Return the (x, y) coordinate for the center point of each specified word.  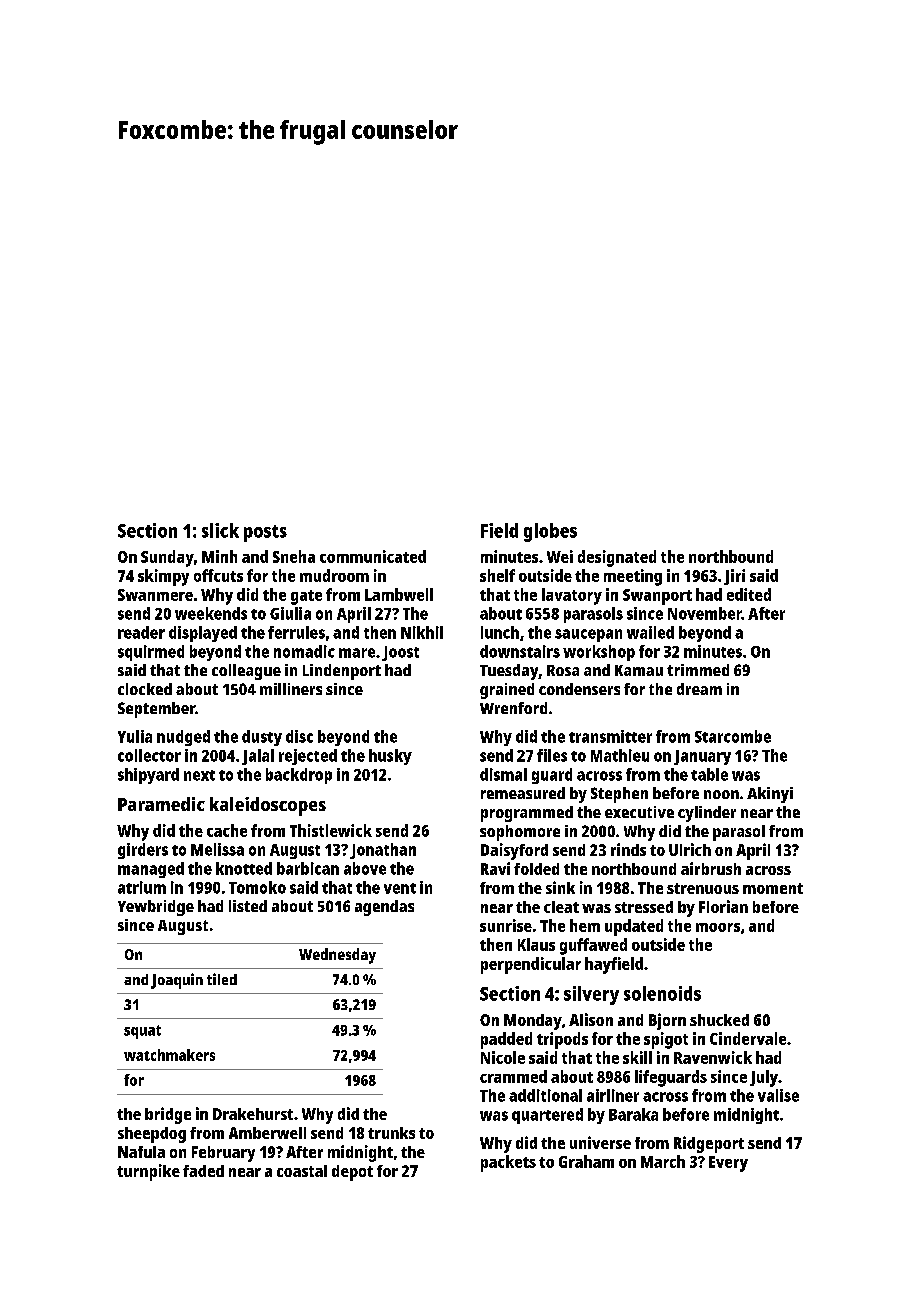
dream (699, 689)
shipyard (148, 776)
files (552, 755)
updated (634, 927)
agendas (384, 908)
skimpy (163, 577)
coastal (302, 1171)
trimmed (698, 670)
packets (508, 1163)
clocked (145, 689)
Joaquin (177, 981)
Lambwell (399, 594)
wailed (650, 632)
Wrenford (513, 708)
